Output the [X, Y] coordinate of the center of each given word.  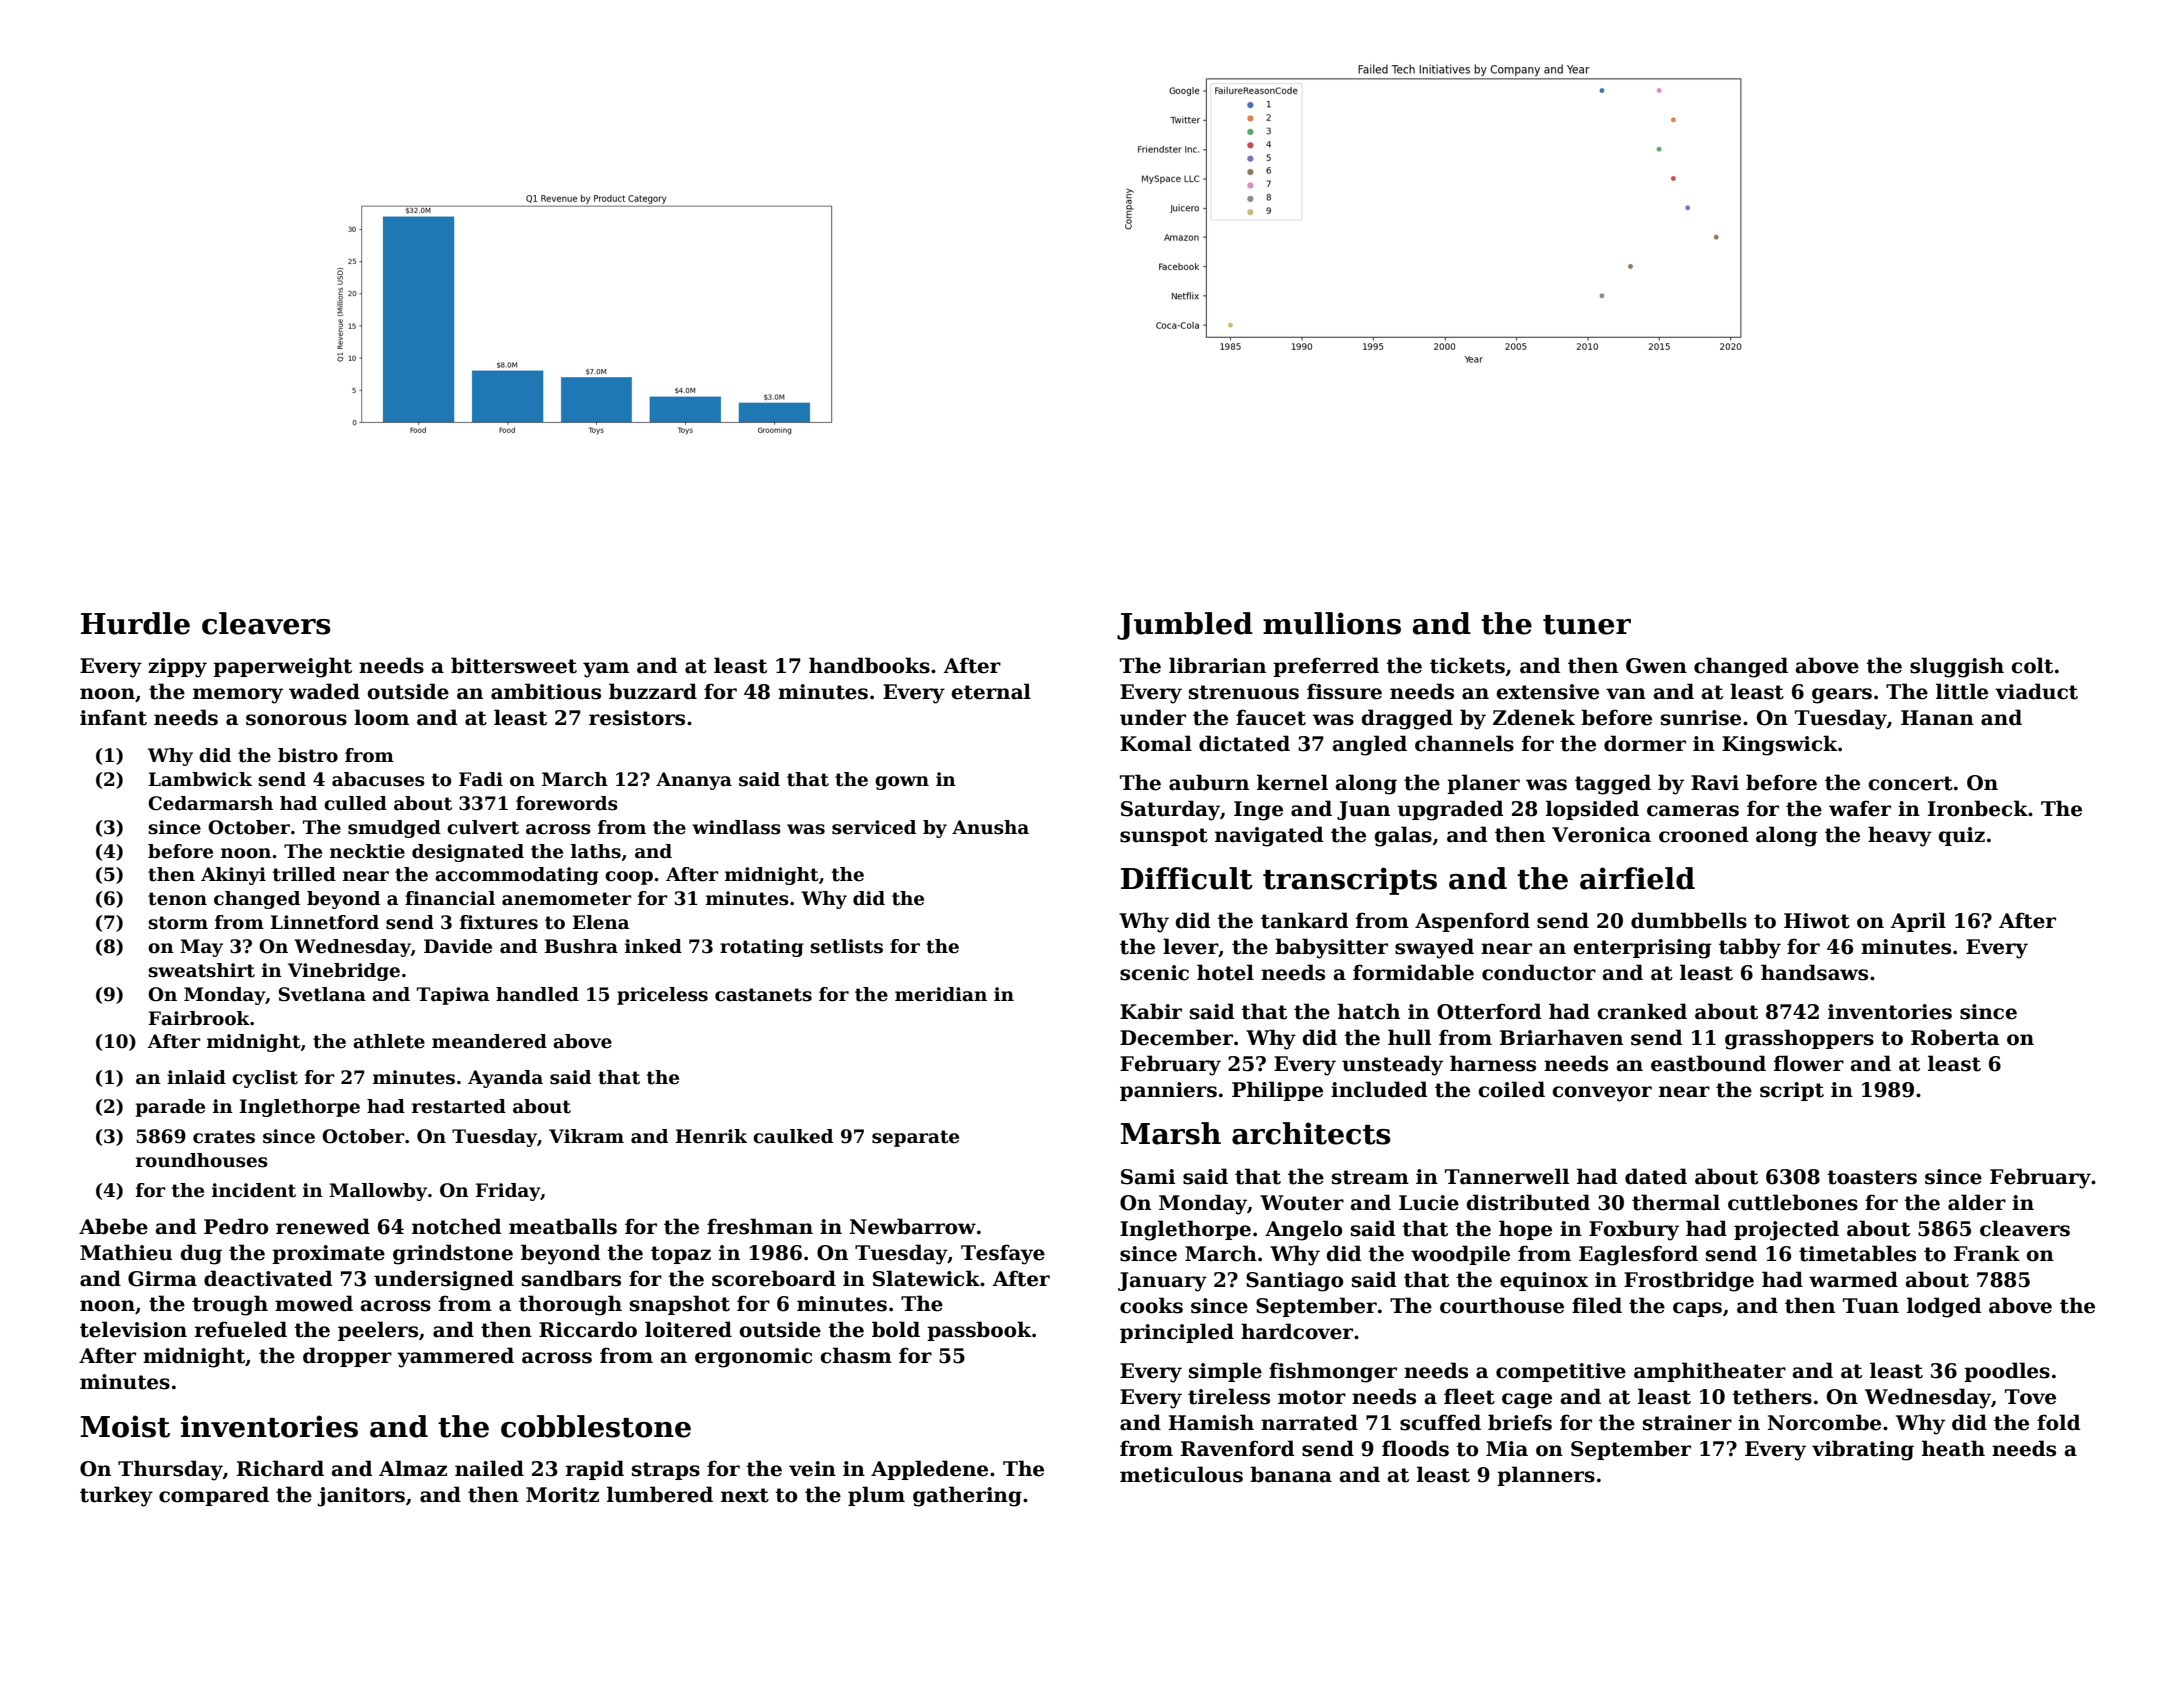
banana [1291, 1474]
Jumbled [1185, 626]
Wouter [1302, 1203]
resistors [637, 718]
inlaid [196, 1077]
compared [214, 1496]
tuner [1587, 625]
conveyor [1602, 1094]
